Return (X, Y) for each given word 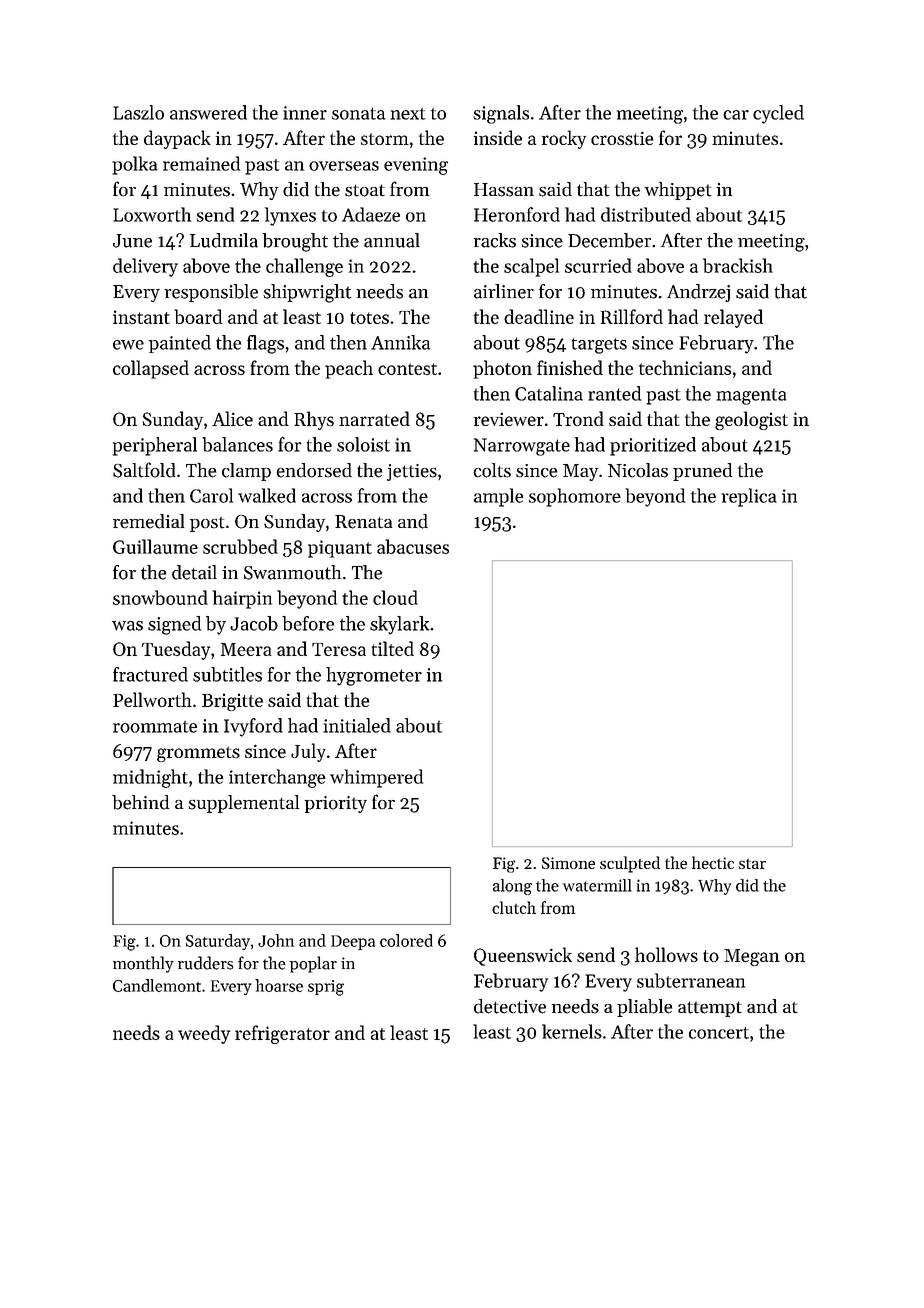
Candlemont (157, 985)
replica (749, 497)
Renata (363, 522)
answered (208, 112)
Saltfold (144, 470)
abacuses (413, 546)
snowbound (160, 597)
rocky (564, 139)
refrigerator (282, 1034)
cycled (778, 114)
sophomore (575, 497)
